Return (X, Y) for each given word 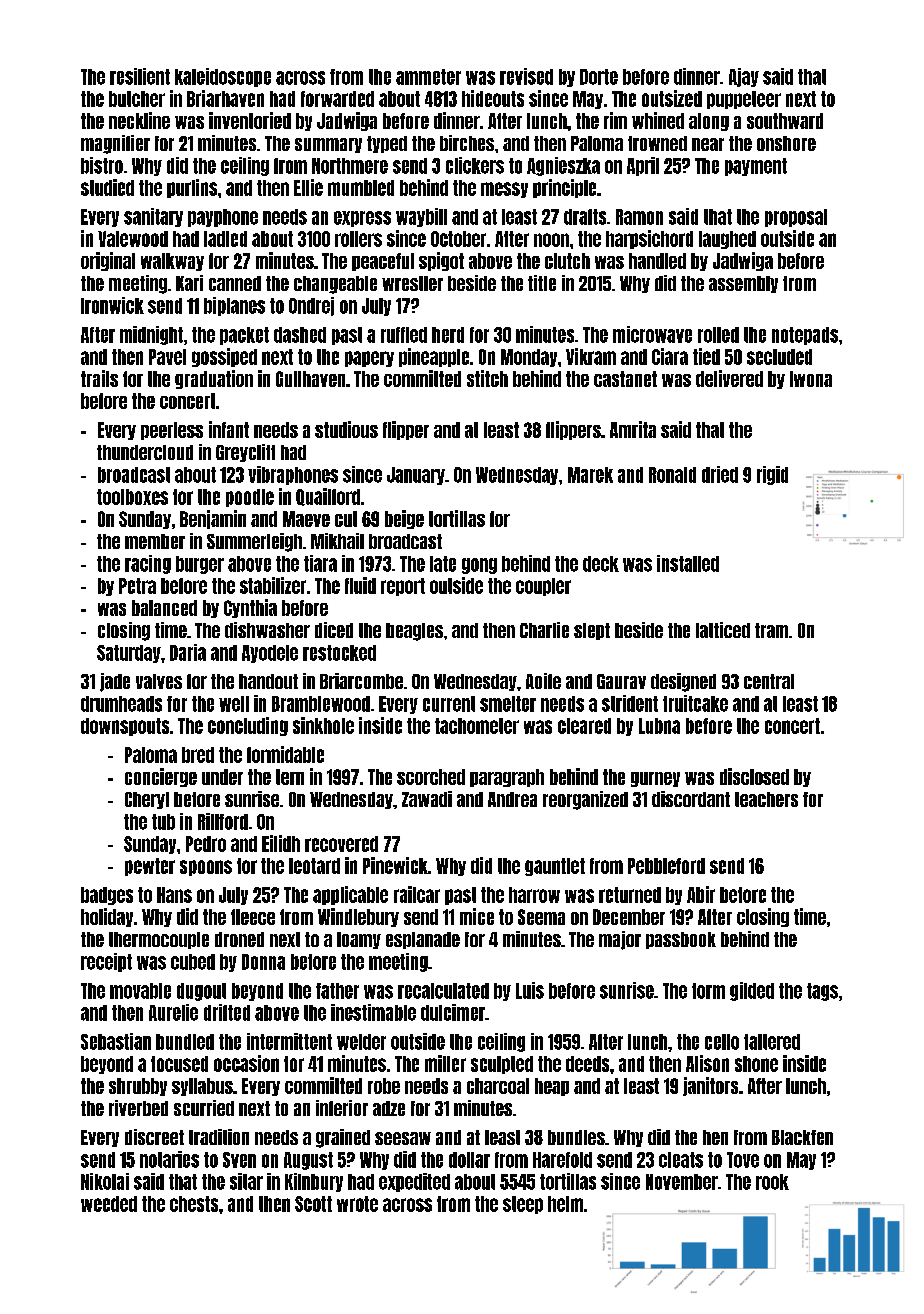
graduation (214, 379)
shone (756, 1064)
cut (346, 519)
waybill (421, 217)
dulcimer (453, 1012)
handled (657, 261)
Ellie (308, 187)
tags (822, 992)
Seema (541, 917)
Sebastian (116, 1041)
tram (771, 630)
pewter (150, 867)
